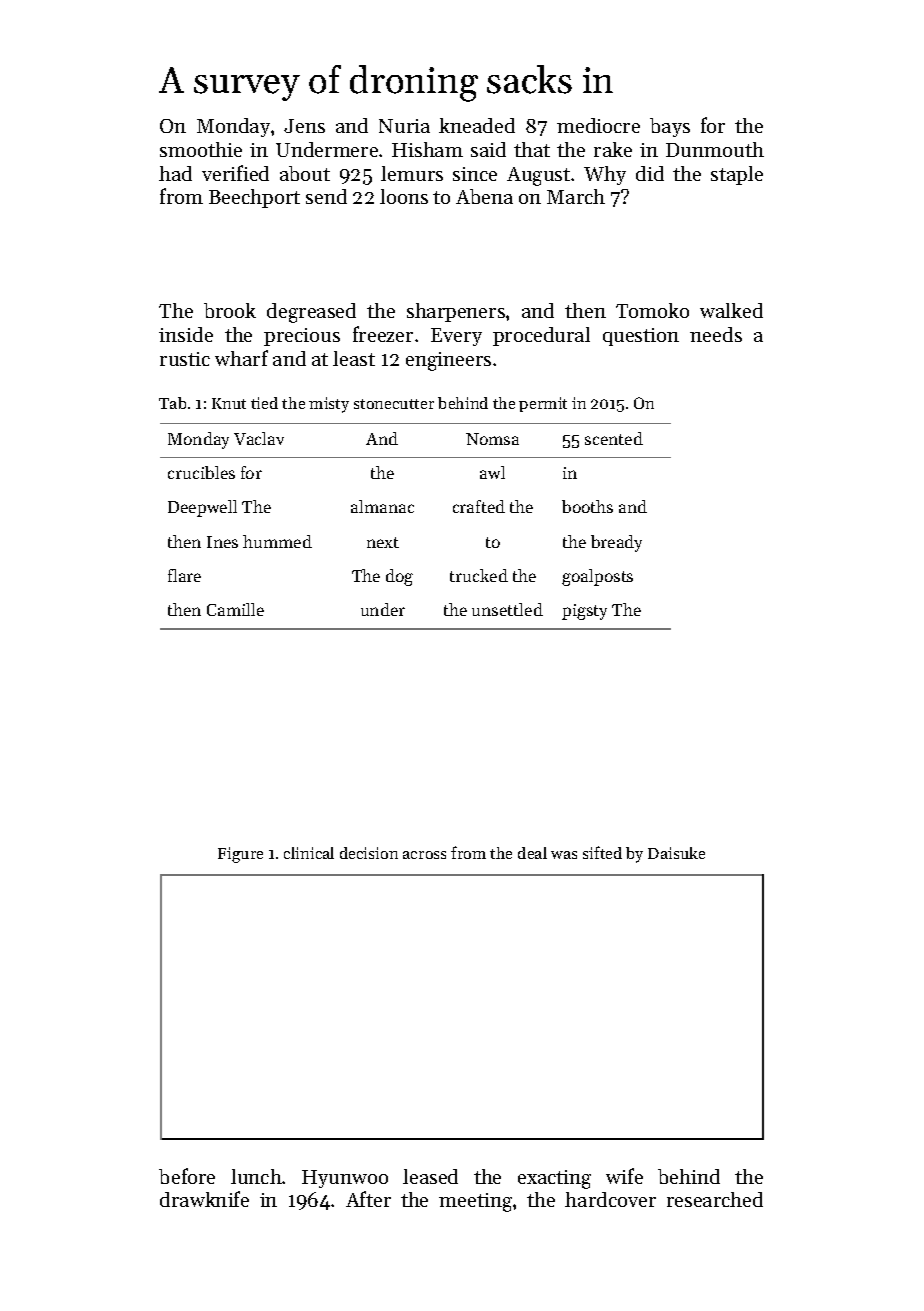 This screenshot has width=924, height=1311. I want to click on crucibles, so click(201, 472).
